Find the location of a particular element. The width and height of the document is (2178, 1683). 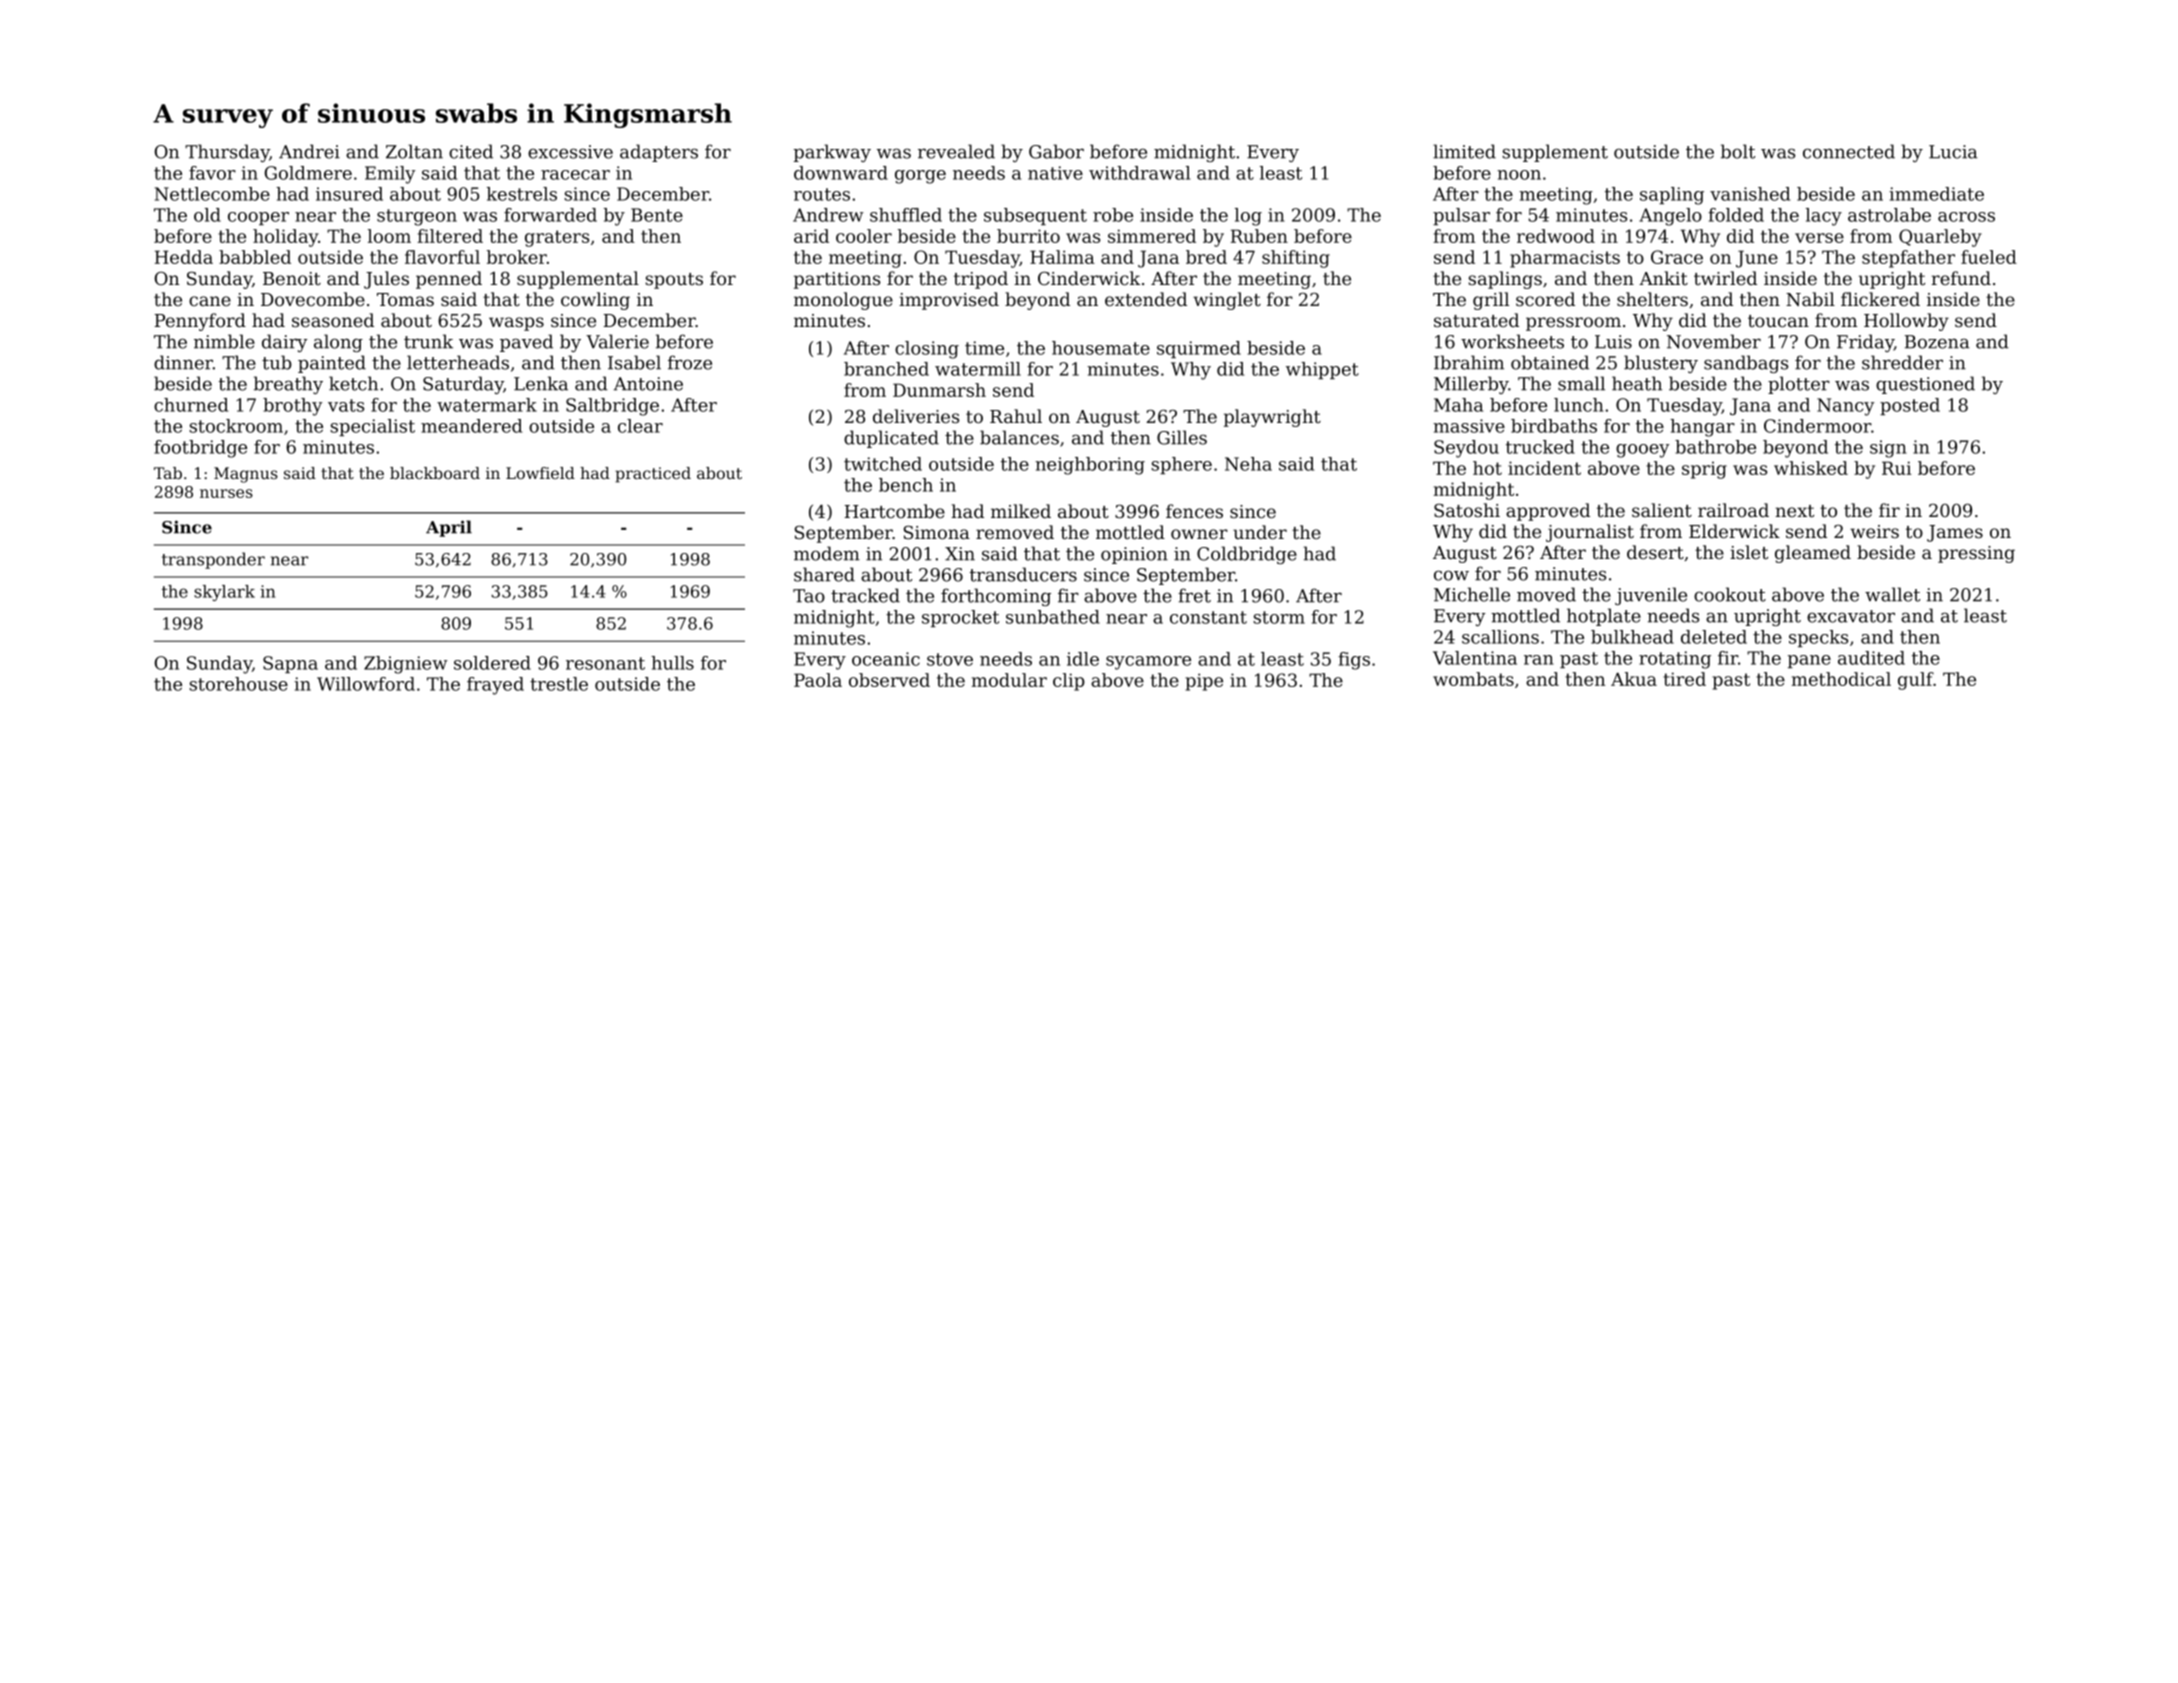

Lucia is located at coordinates (1953, 152).
